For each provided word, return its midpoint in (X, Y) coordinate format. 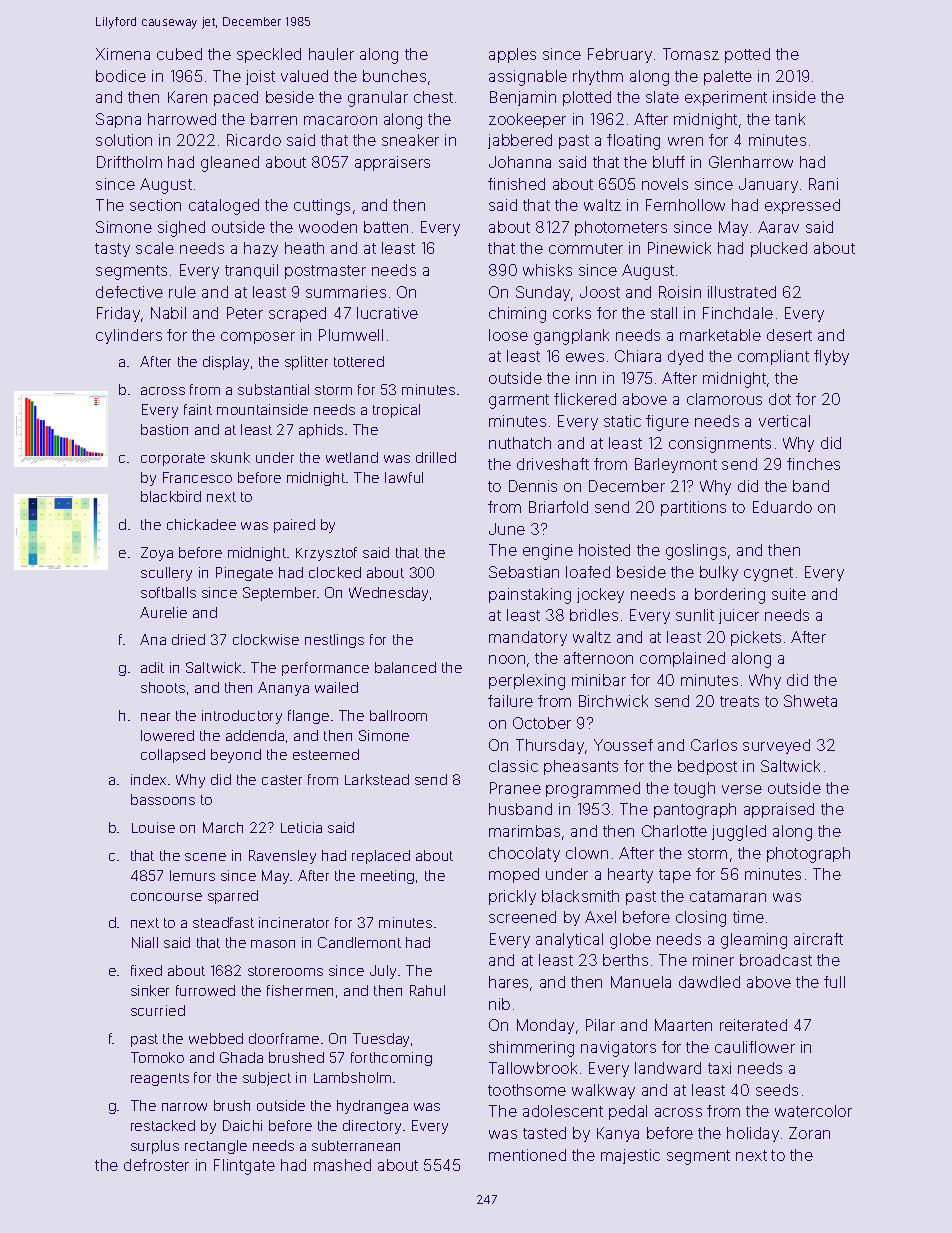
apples (512, 55)
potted (747, 55)
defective (129, 292)
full (834, 982)
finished (516, 184)
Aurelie (163, 612)
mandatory (528, 638)
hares (508, 982)
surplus (155, 1147)
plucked (779, 249)
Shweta (810, 701)
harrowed (182, 119)
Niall (145, 942)
